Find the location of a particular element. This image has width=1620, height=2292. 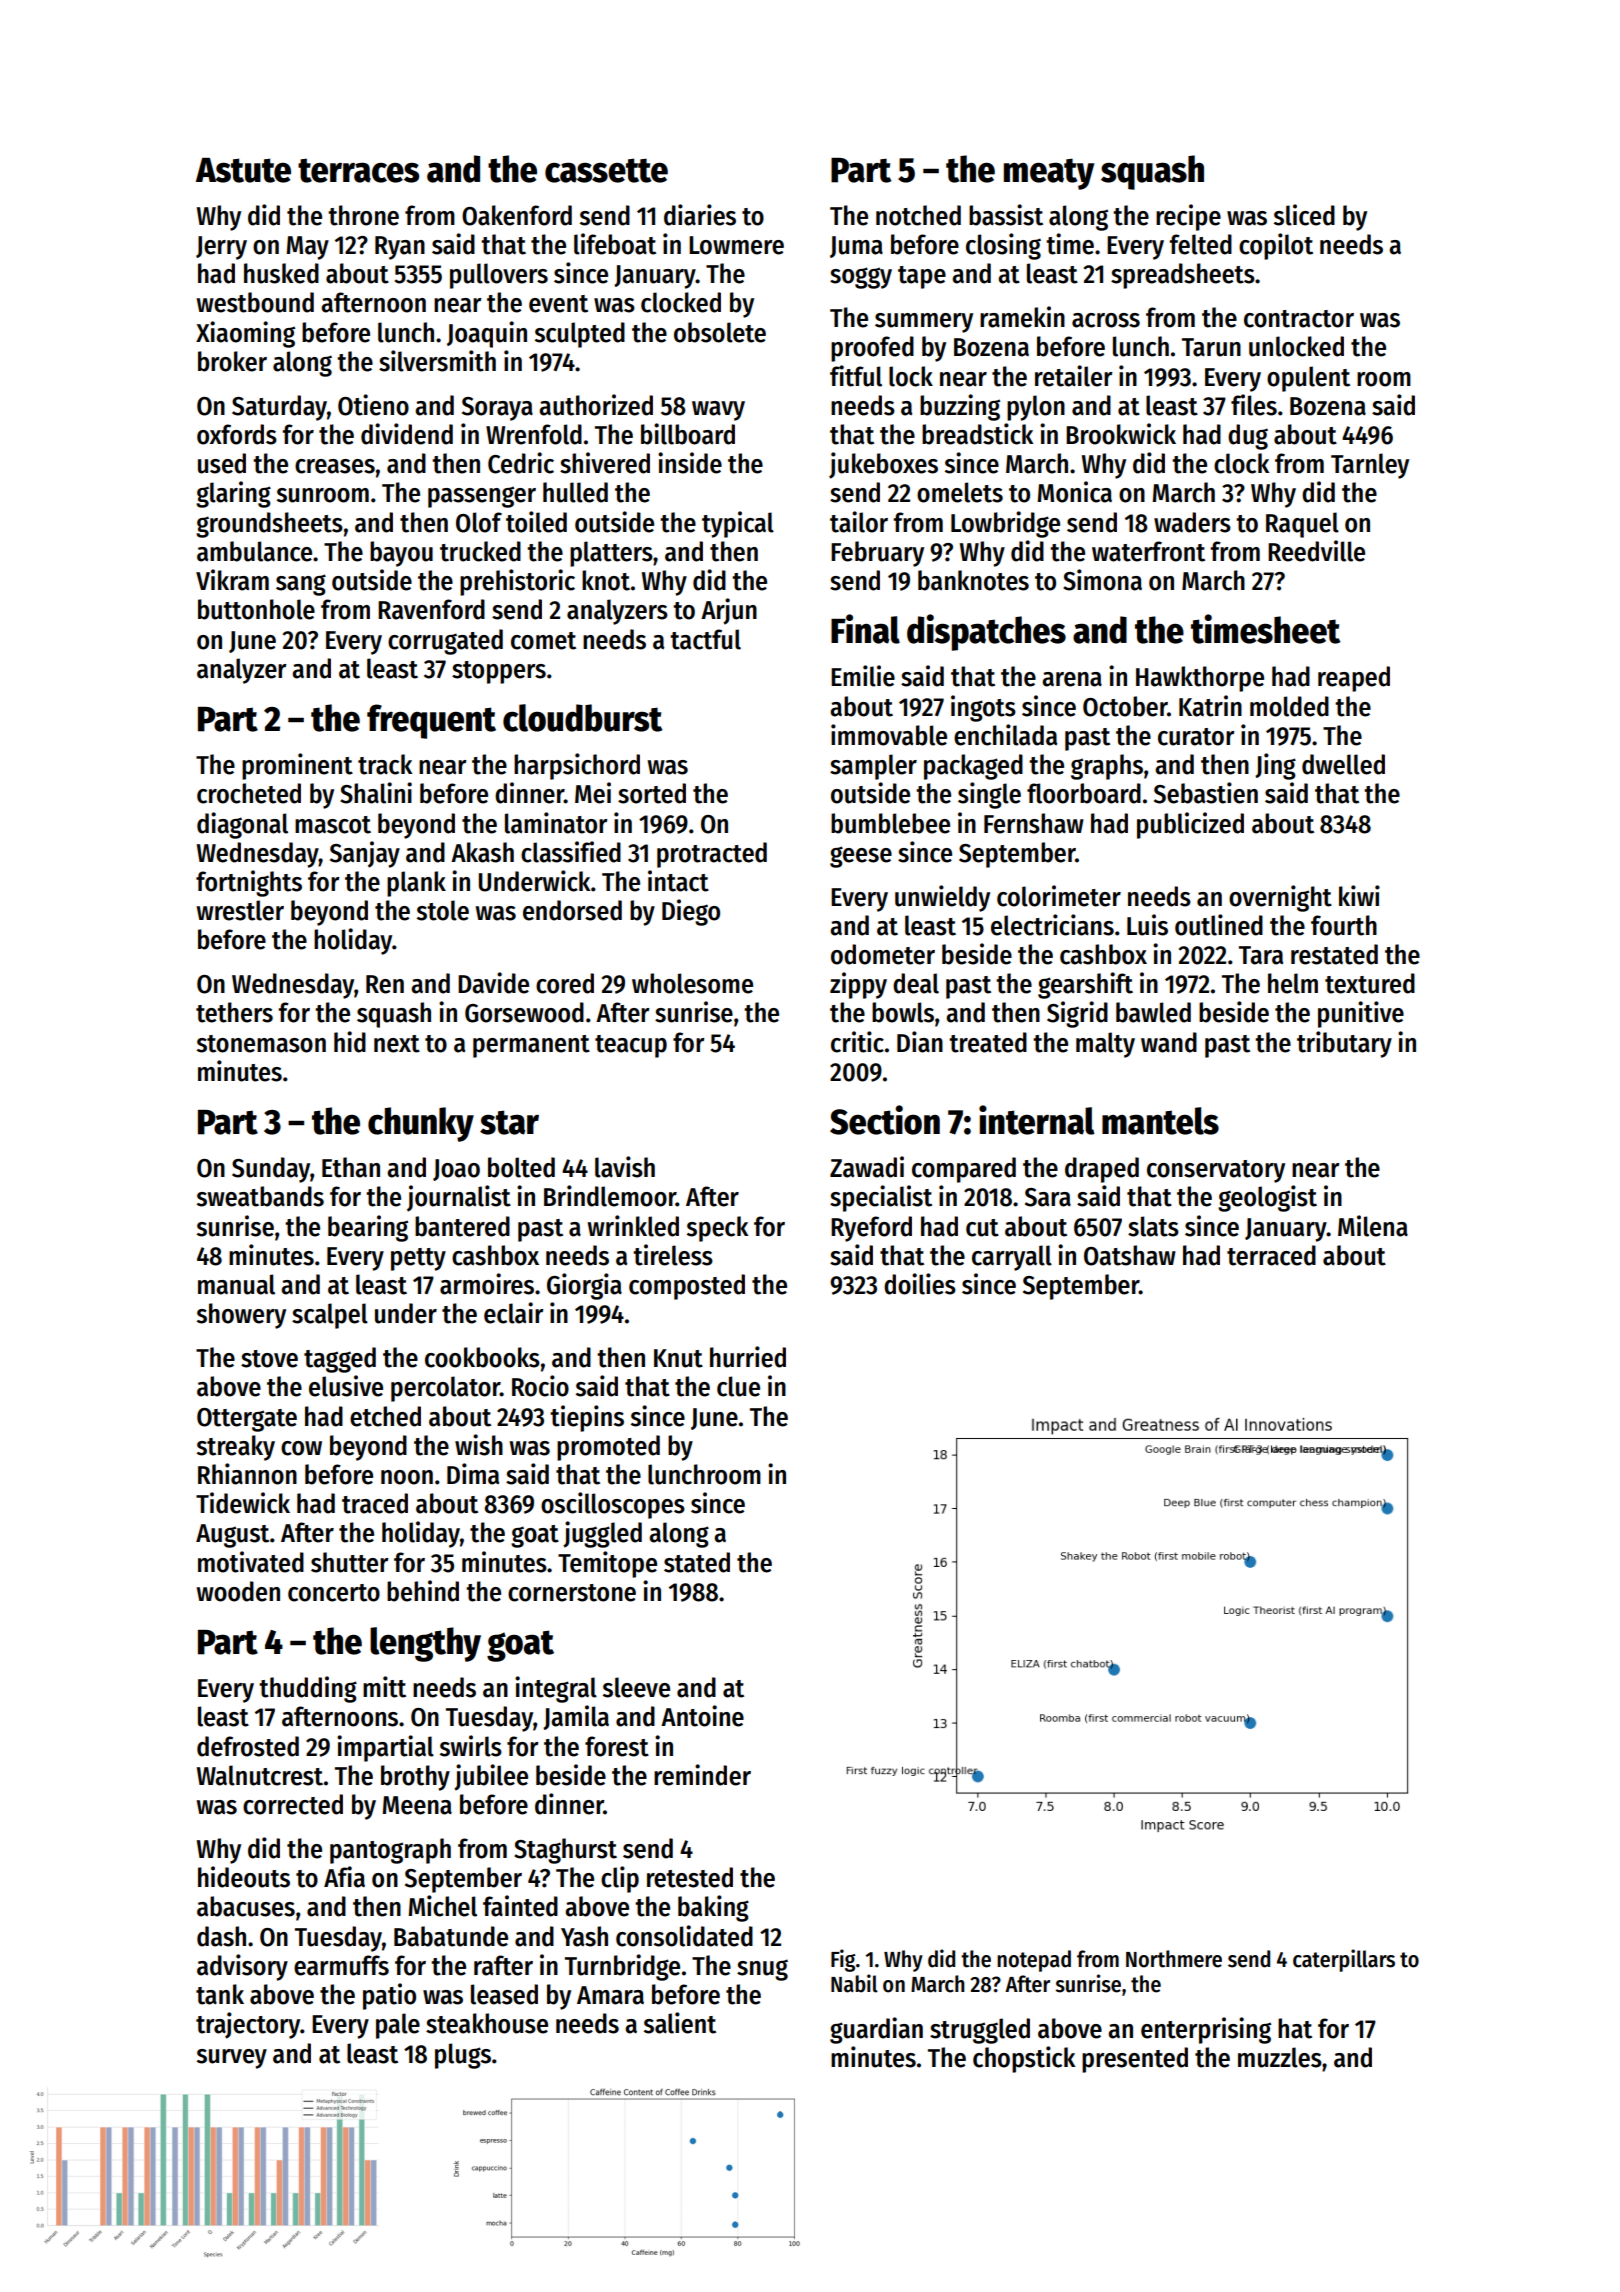

ambulance is located at coordinates (254, 551).
